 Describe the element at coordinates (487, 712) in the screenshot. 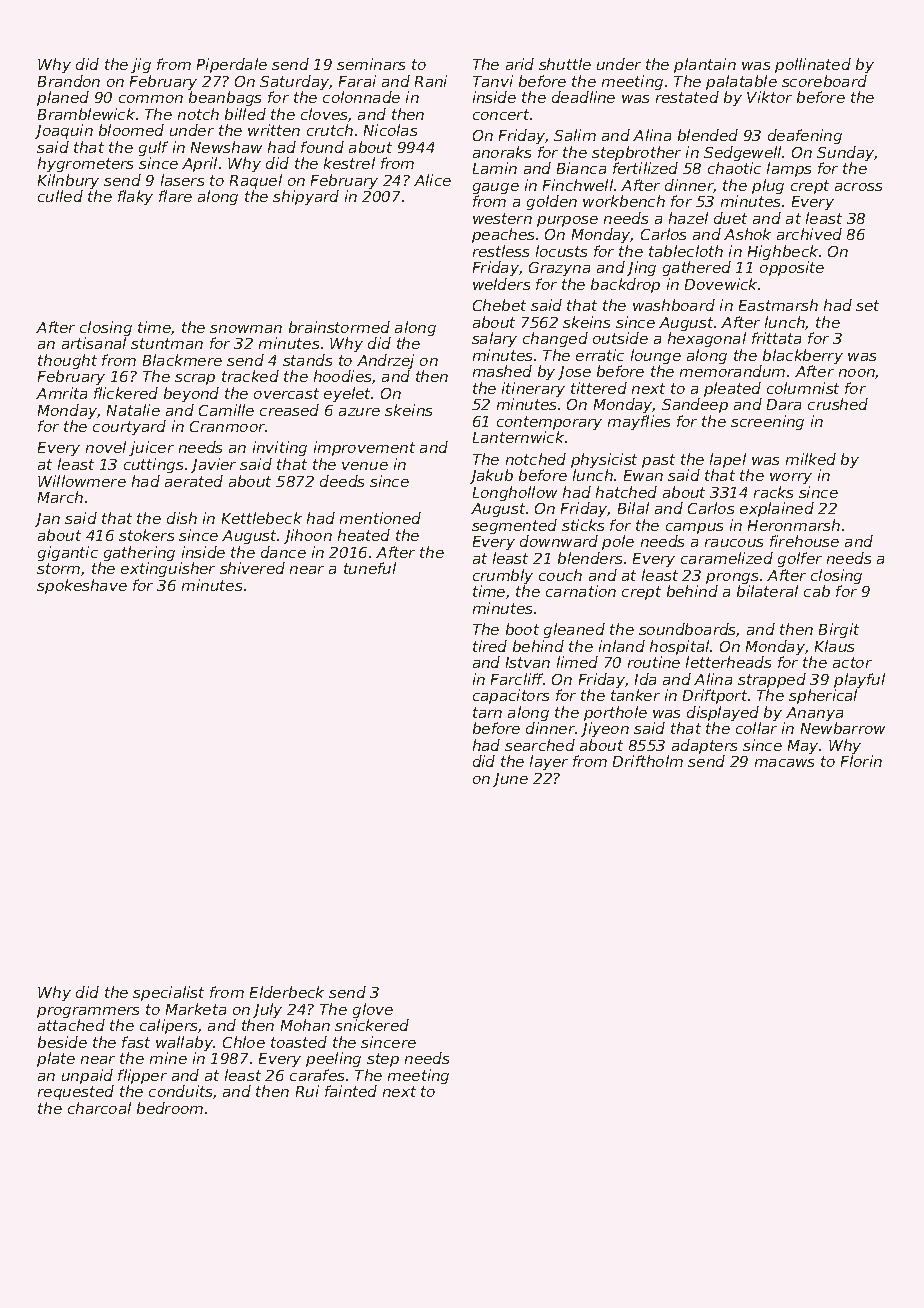

I see `tarn` at that location.
